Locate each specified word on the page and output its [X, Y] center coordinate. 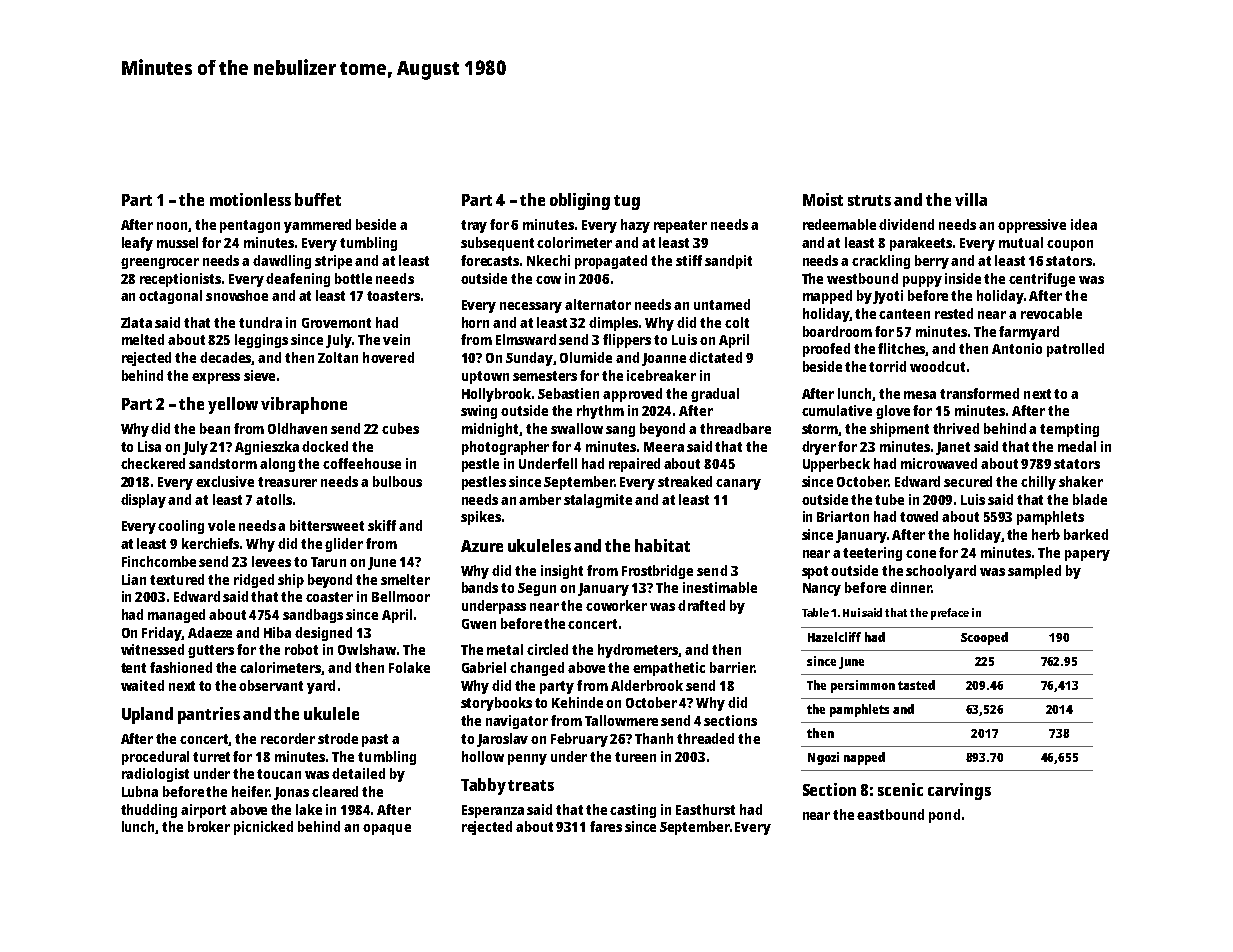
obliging [580, 201]
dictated [715, 357]
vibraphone [304, 405]
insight [562, 572]
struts [869, 200]
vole [221, 525]
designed [323, 634]
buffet [318, 199]
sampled [1034, 572]
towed [919, 516]
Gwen [479, 624]
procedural [155, 758]
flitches [902, 349]
